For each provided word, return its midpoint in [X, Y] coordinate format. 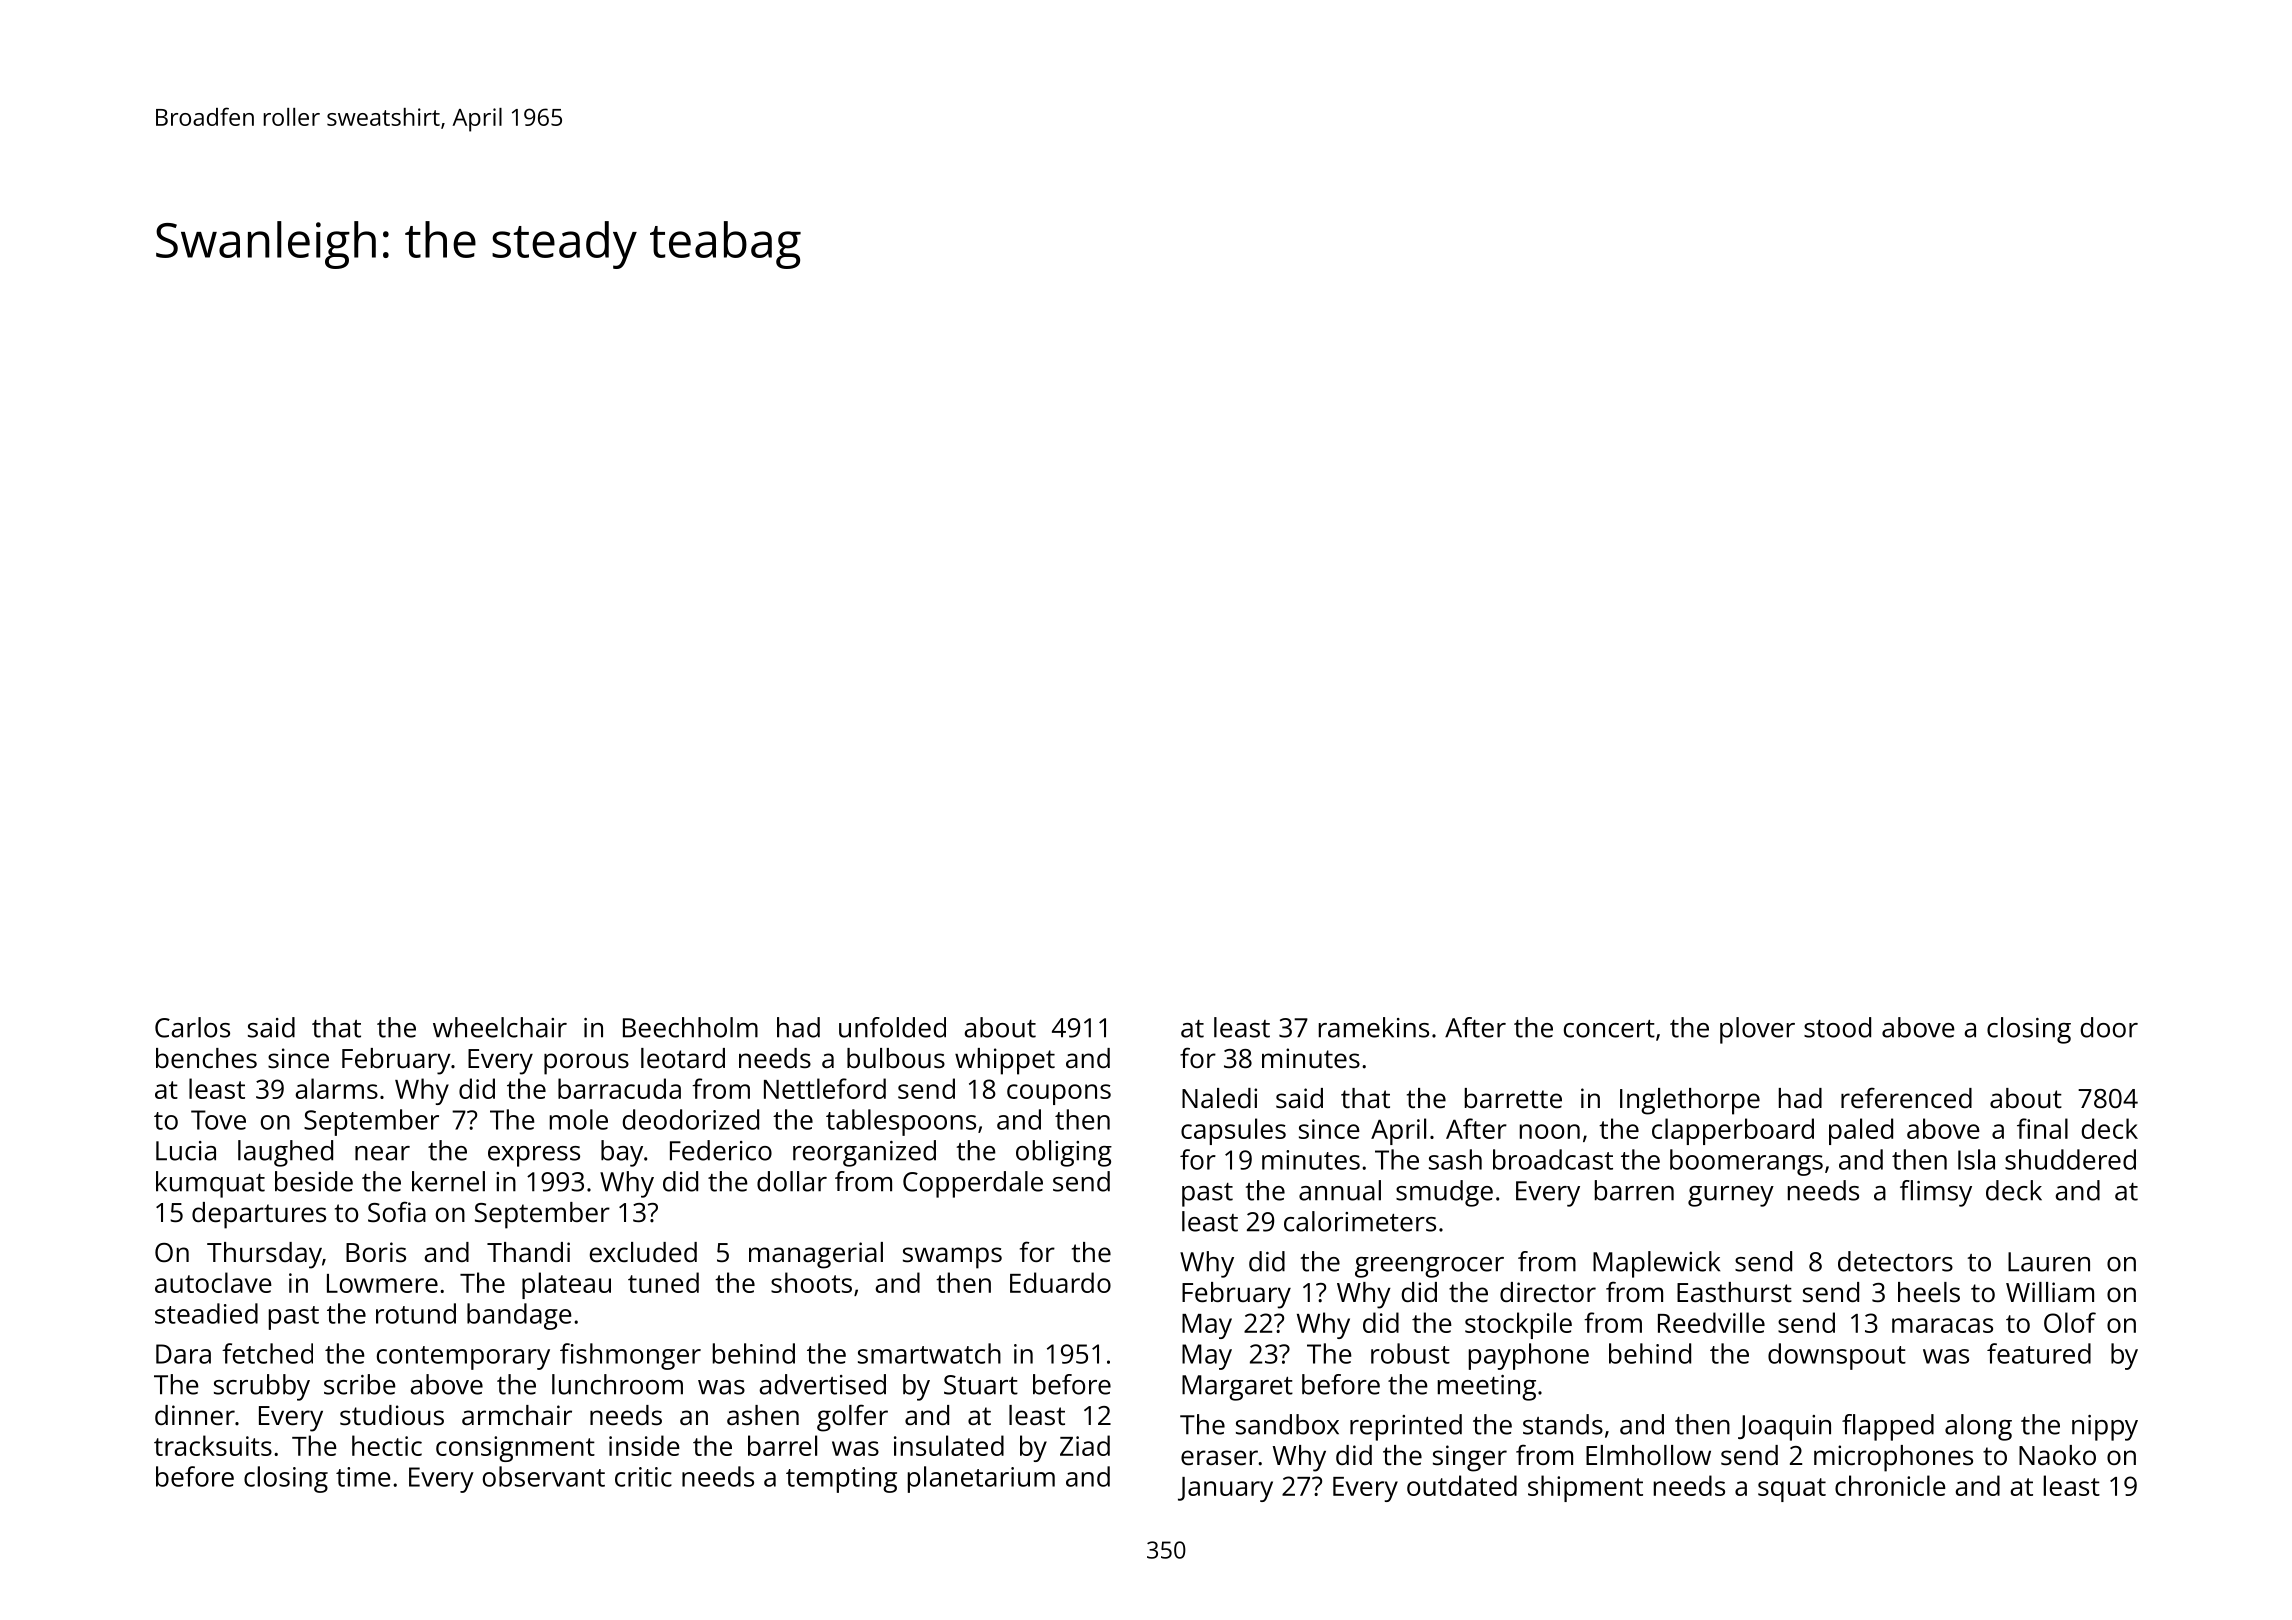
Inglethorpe [1690, 1101]
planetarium [981, 1479]
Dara [183, 1354]
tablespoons [901, 1122]
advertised [822, 1384]
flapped [1888, 1427]
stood [1837, 1027]
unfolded [892, 1027]
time [363, 1477]
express [534, 1156]
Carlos [192, 1027]
